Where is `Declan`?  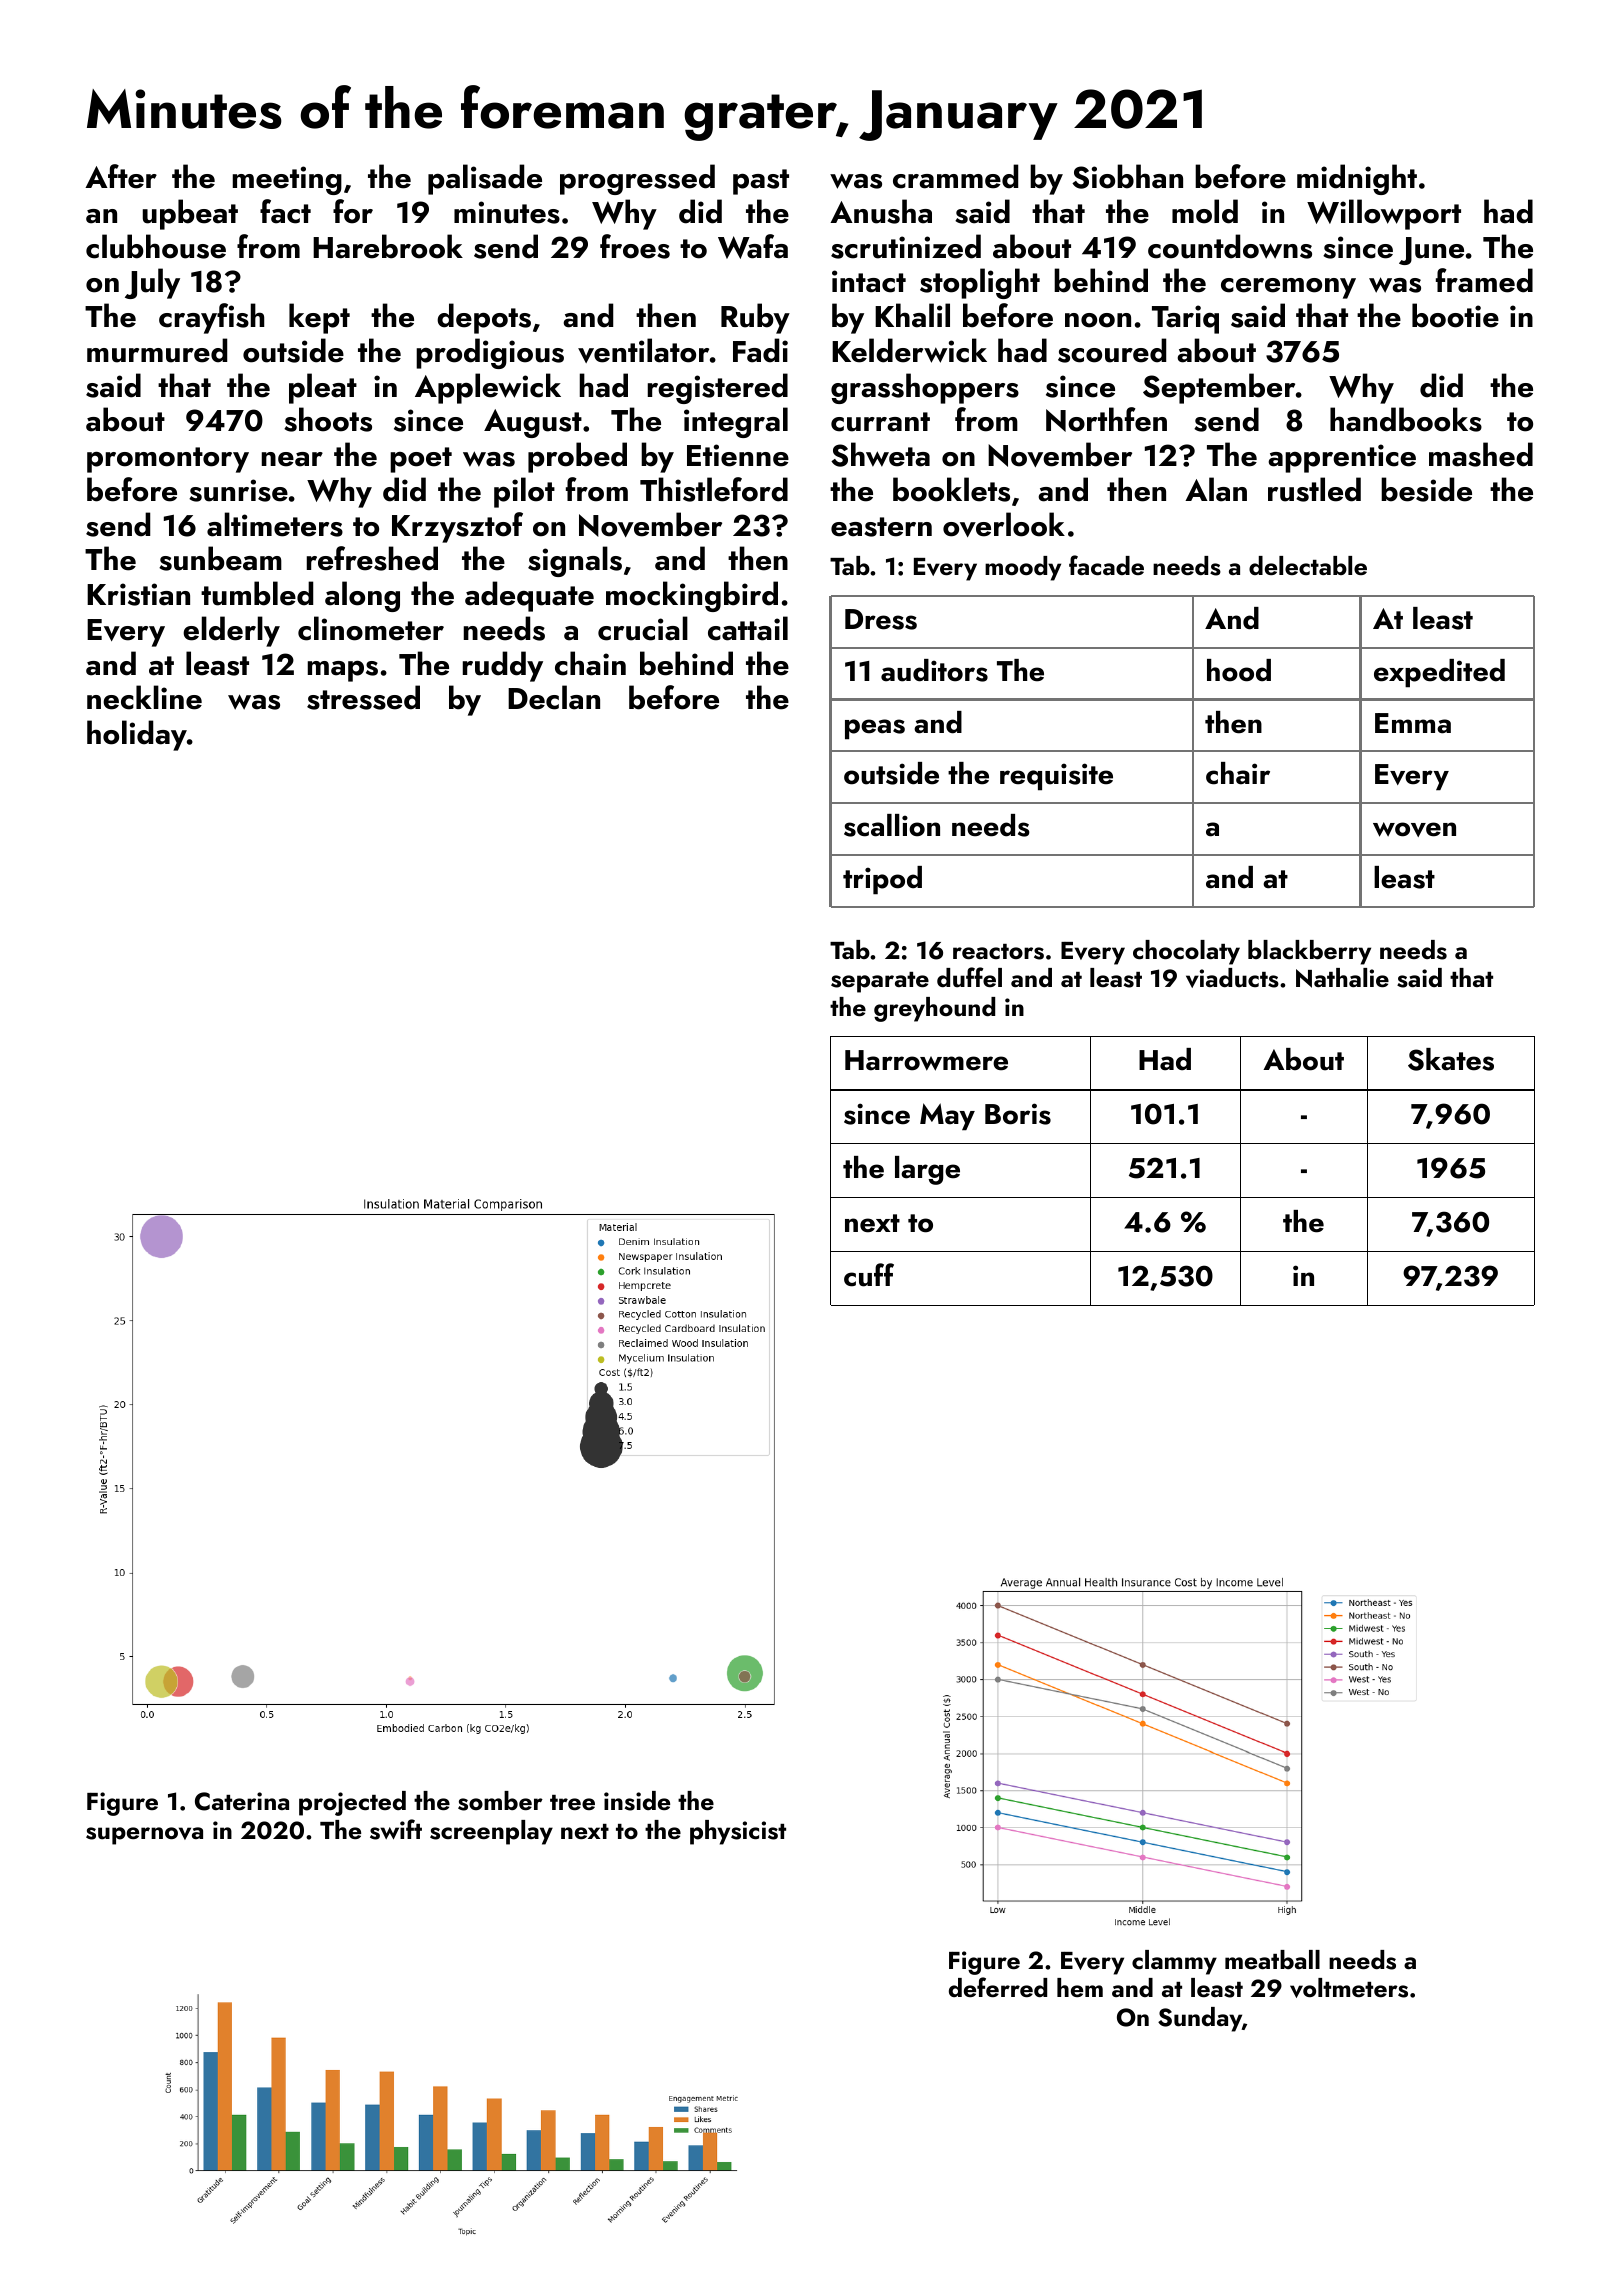
Declan is located at coordinates (554, 697).
